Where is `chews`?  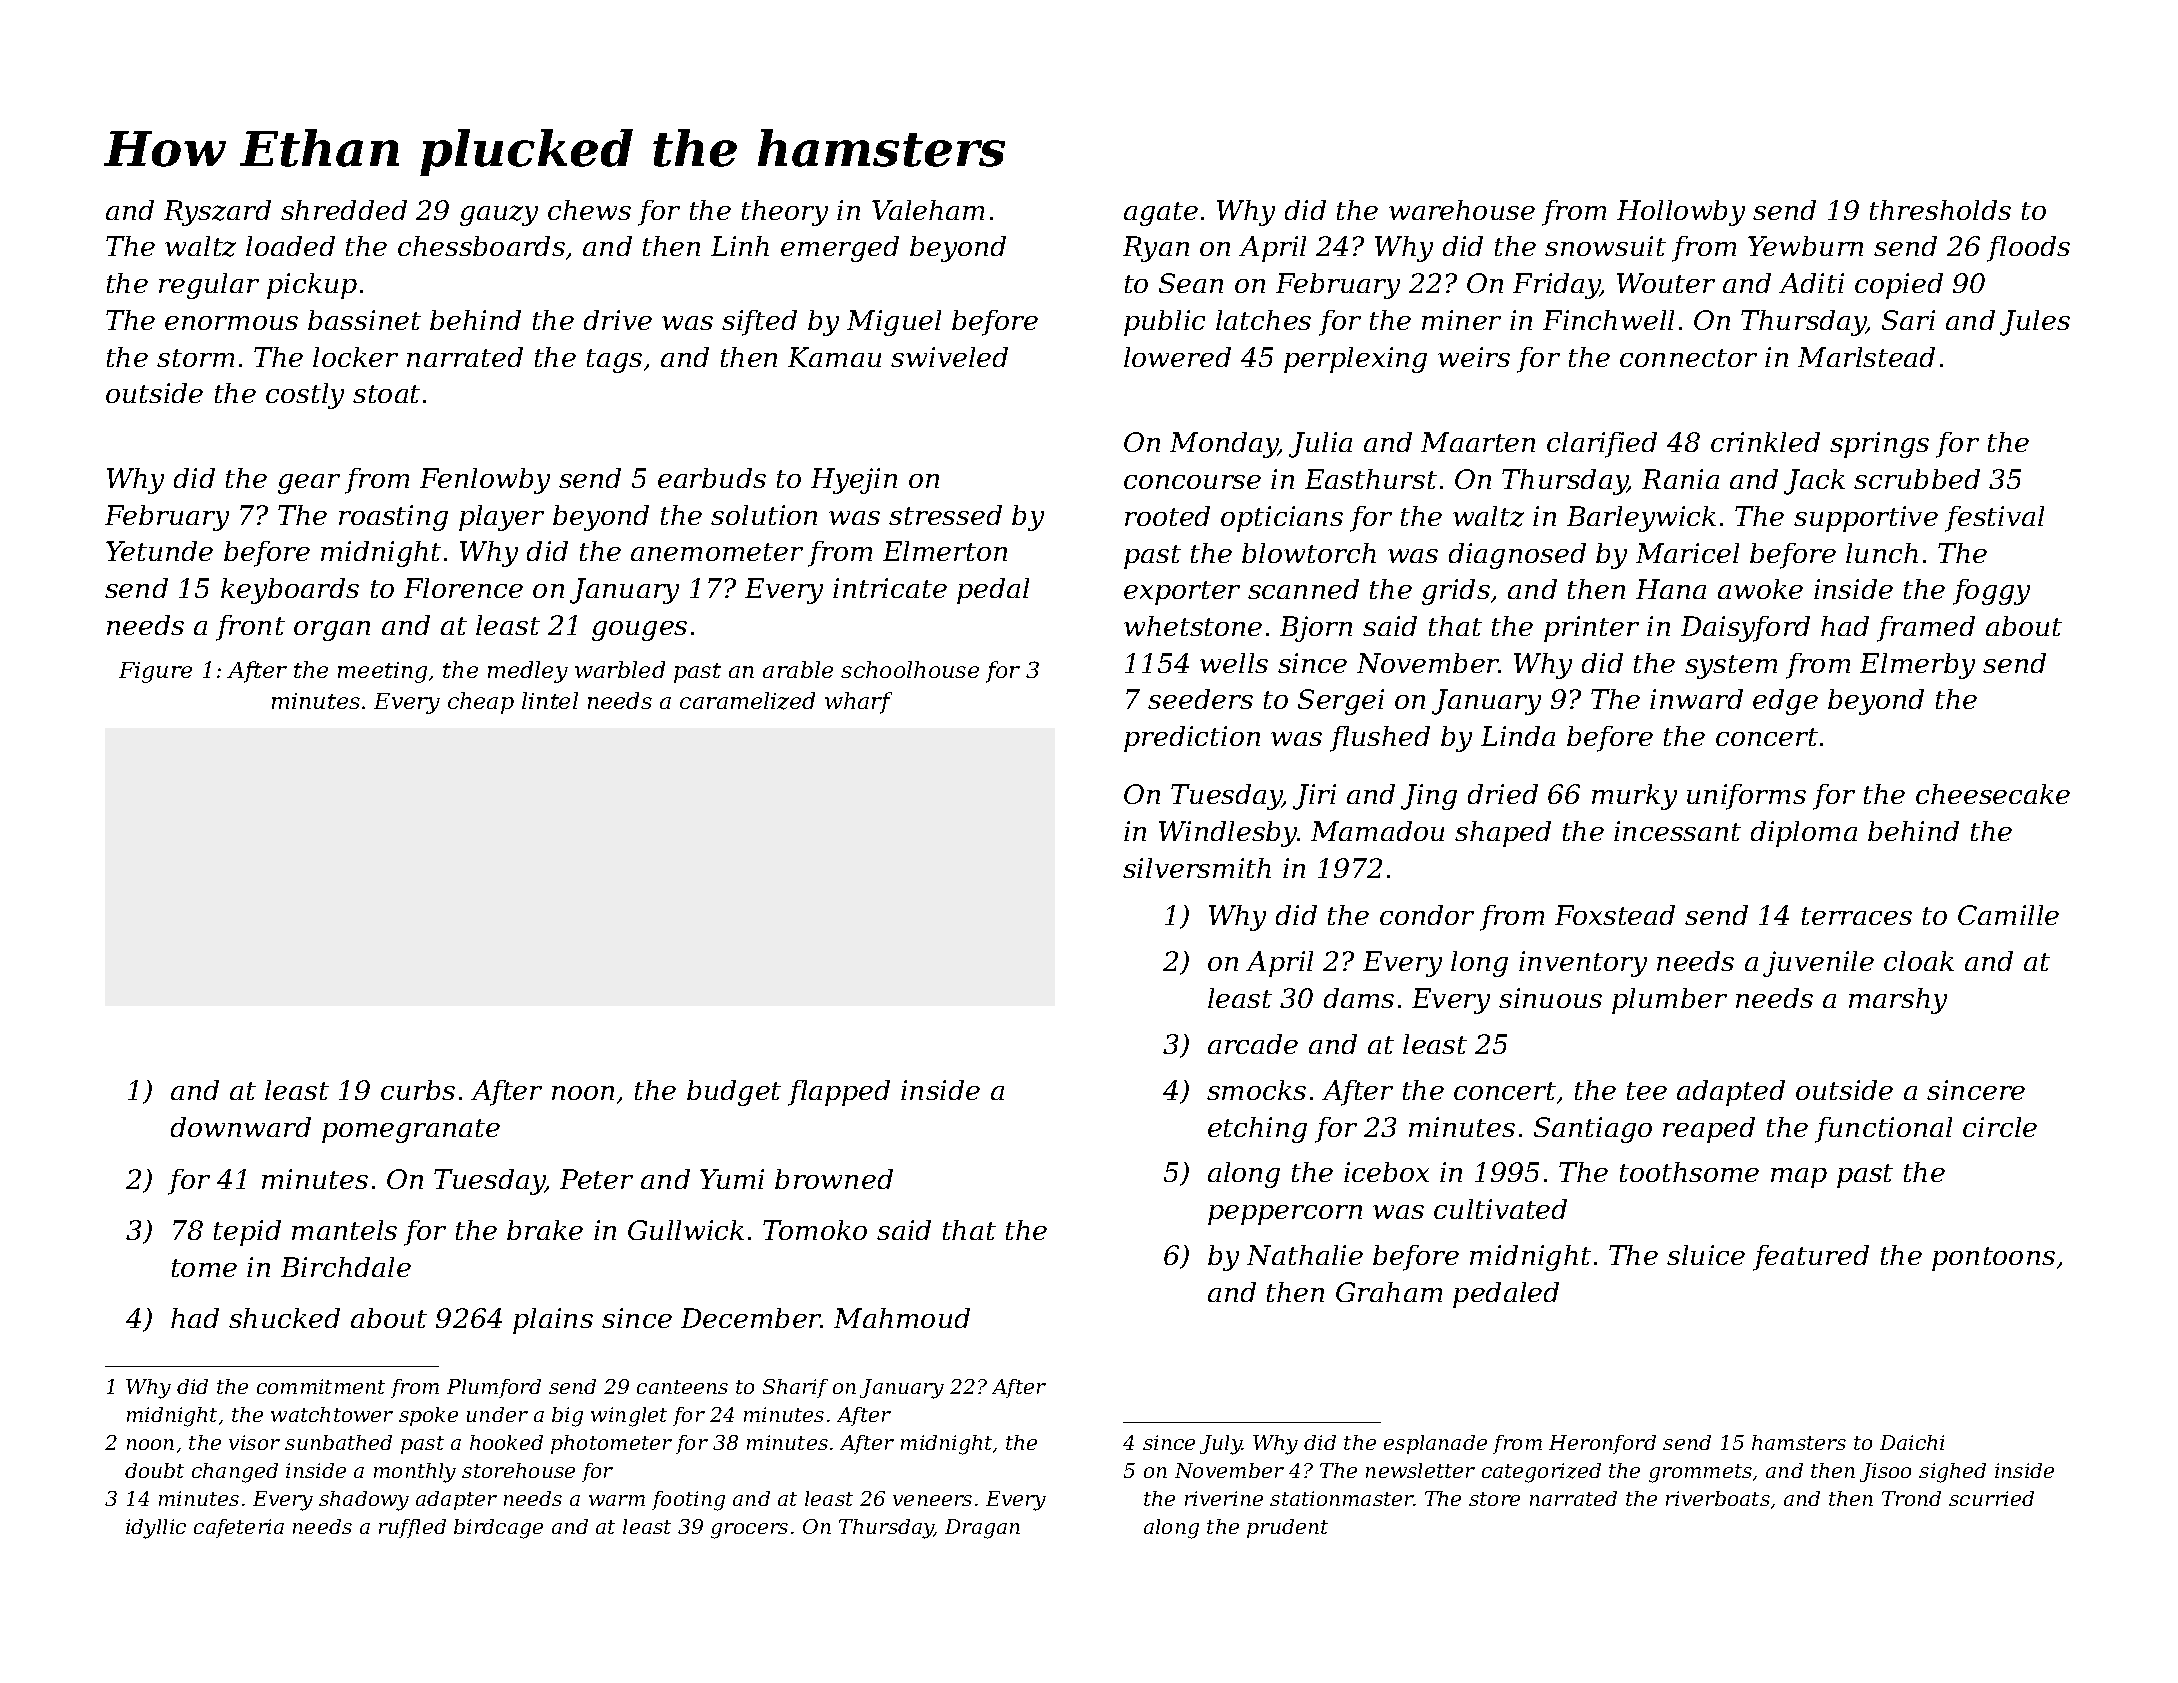 chews is located at coordinates (589, 210).
